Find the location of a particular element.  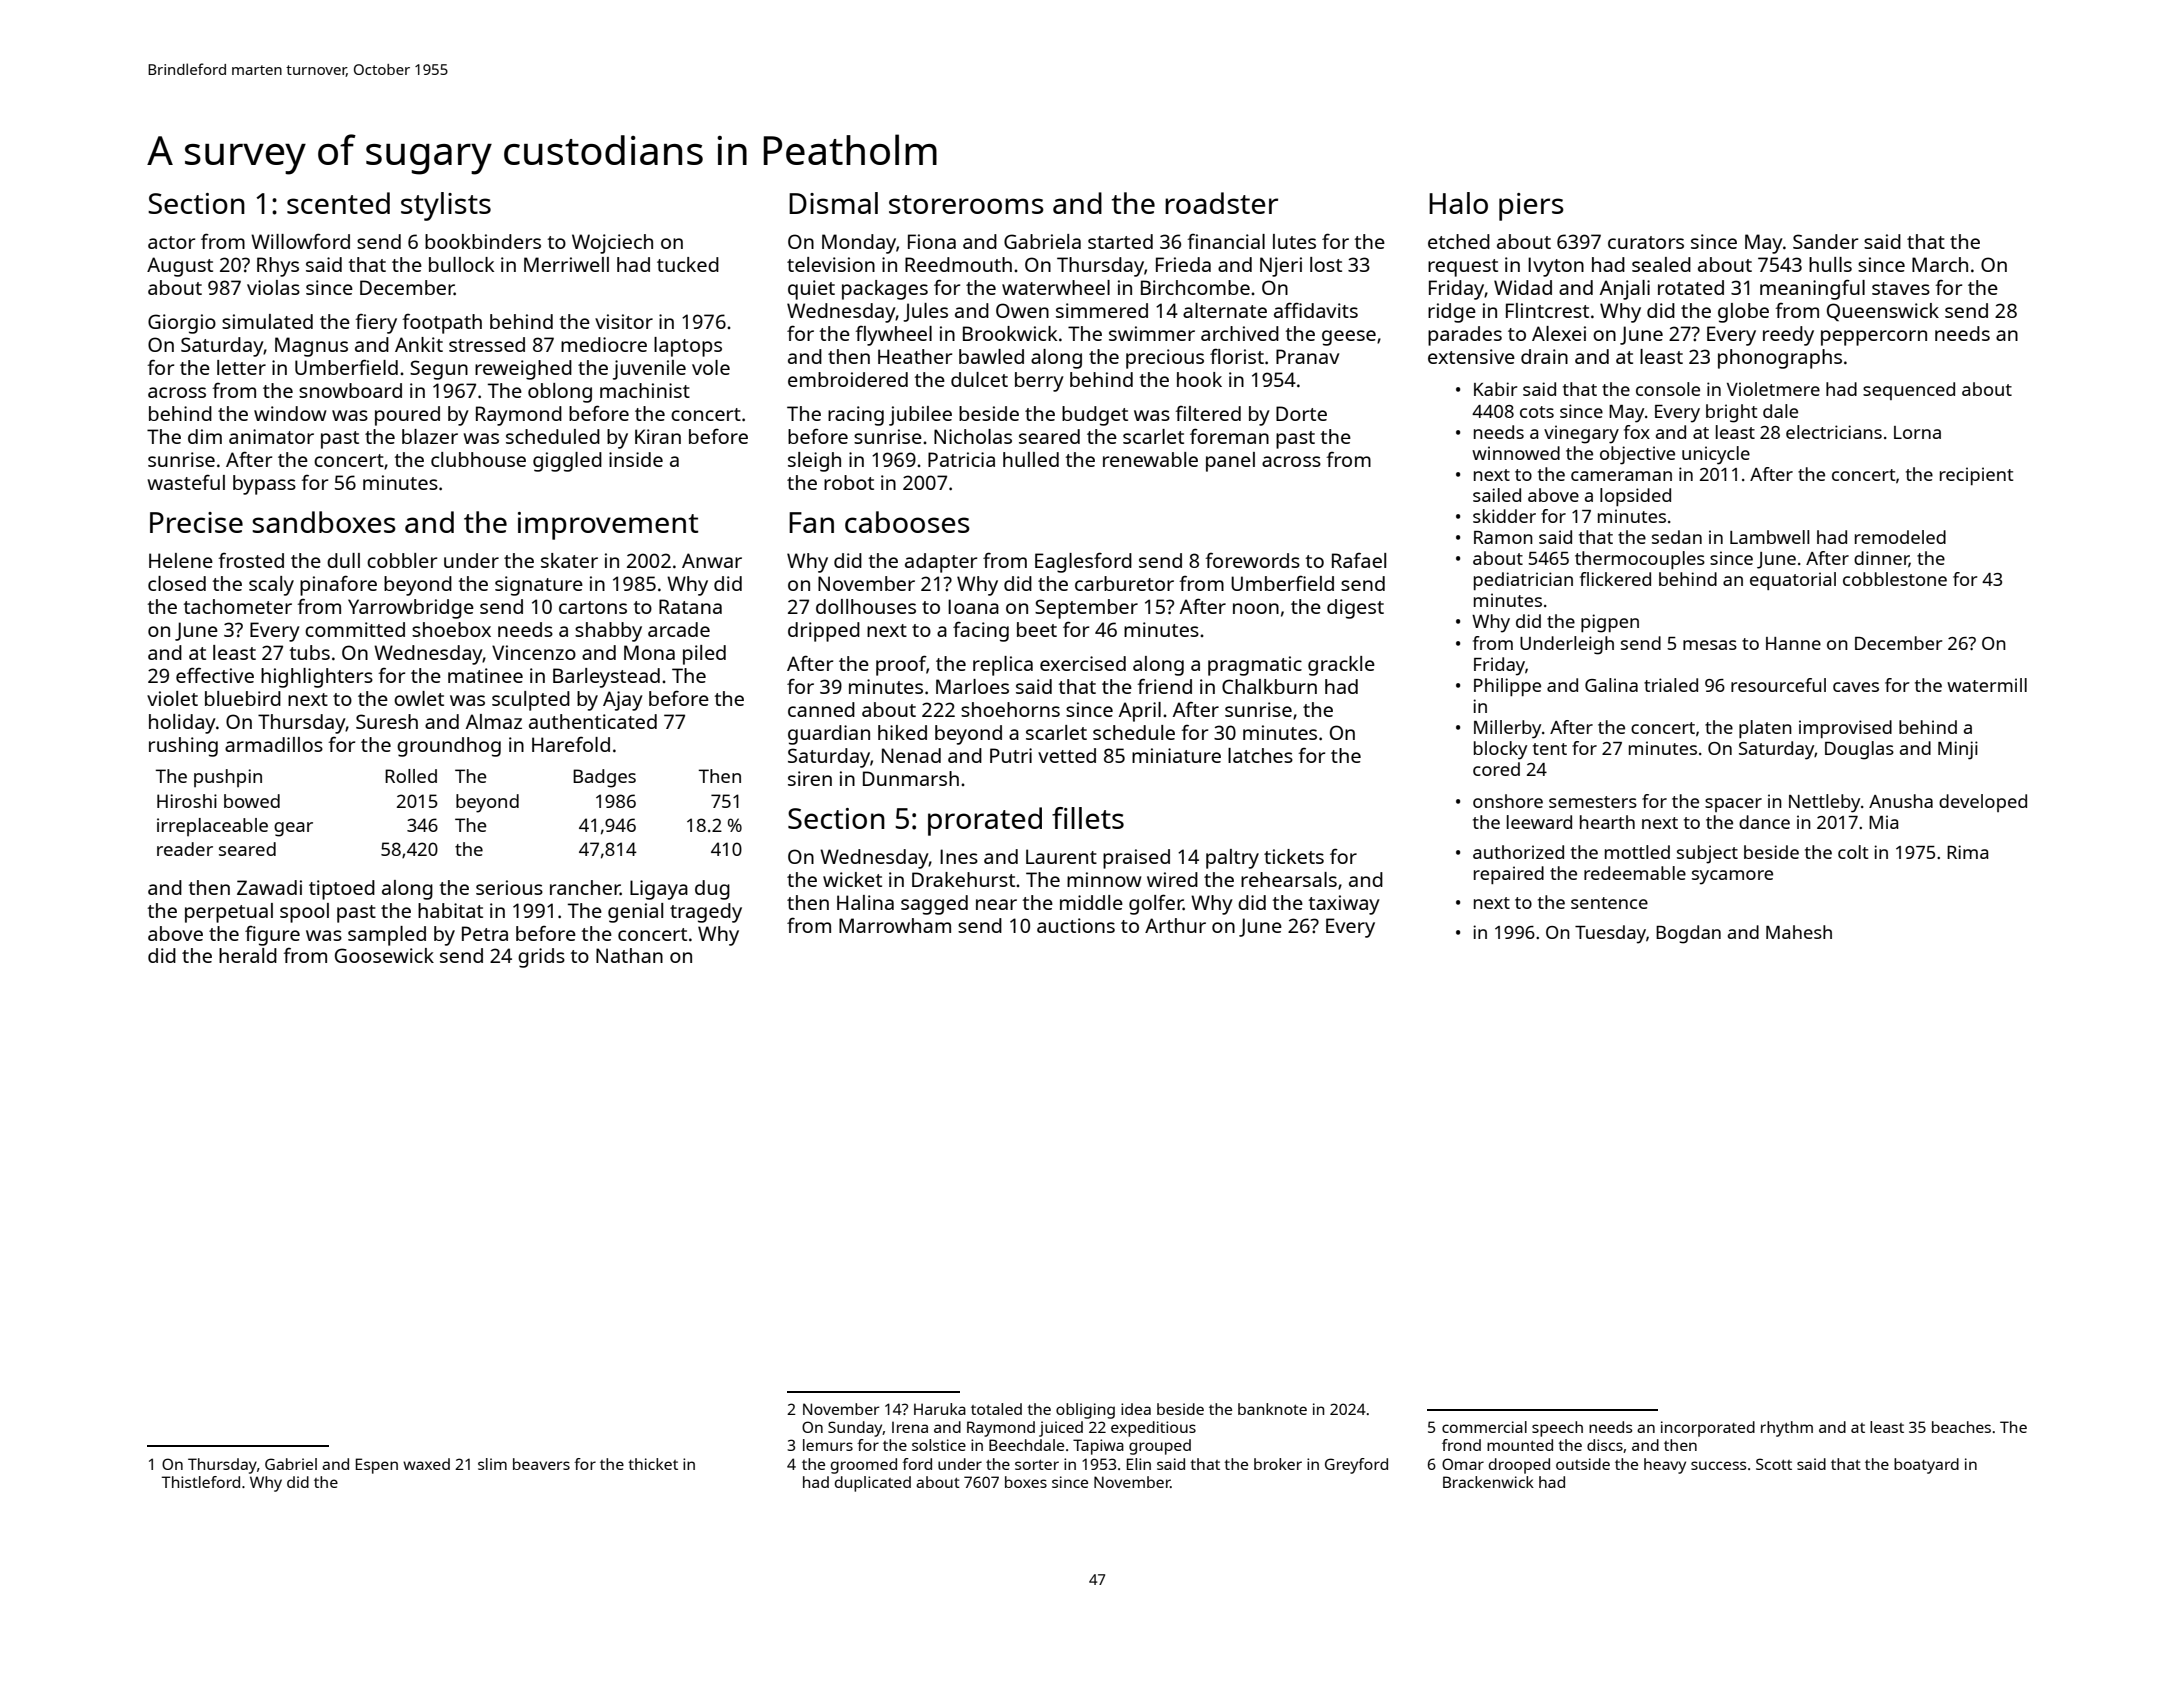

Espen is located at coordinates (377, 1466).
